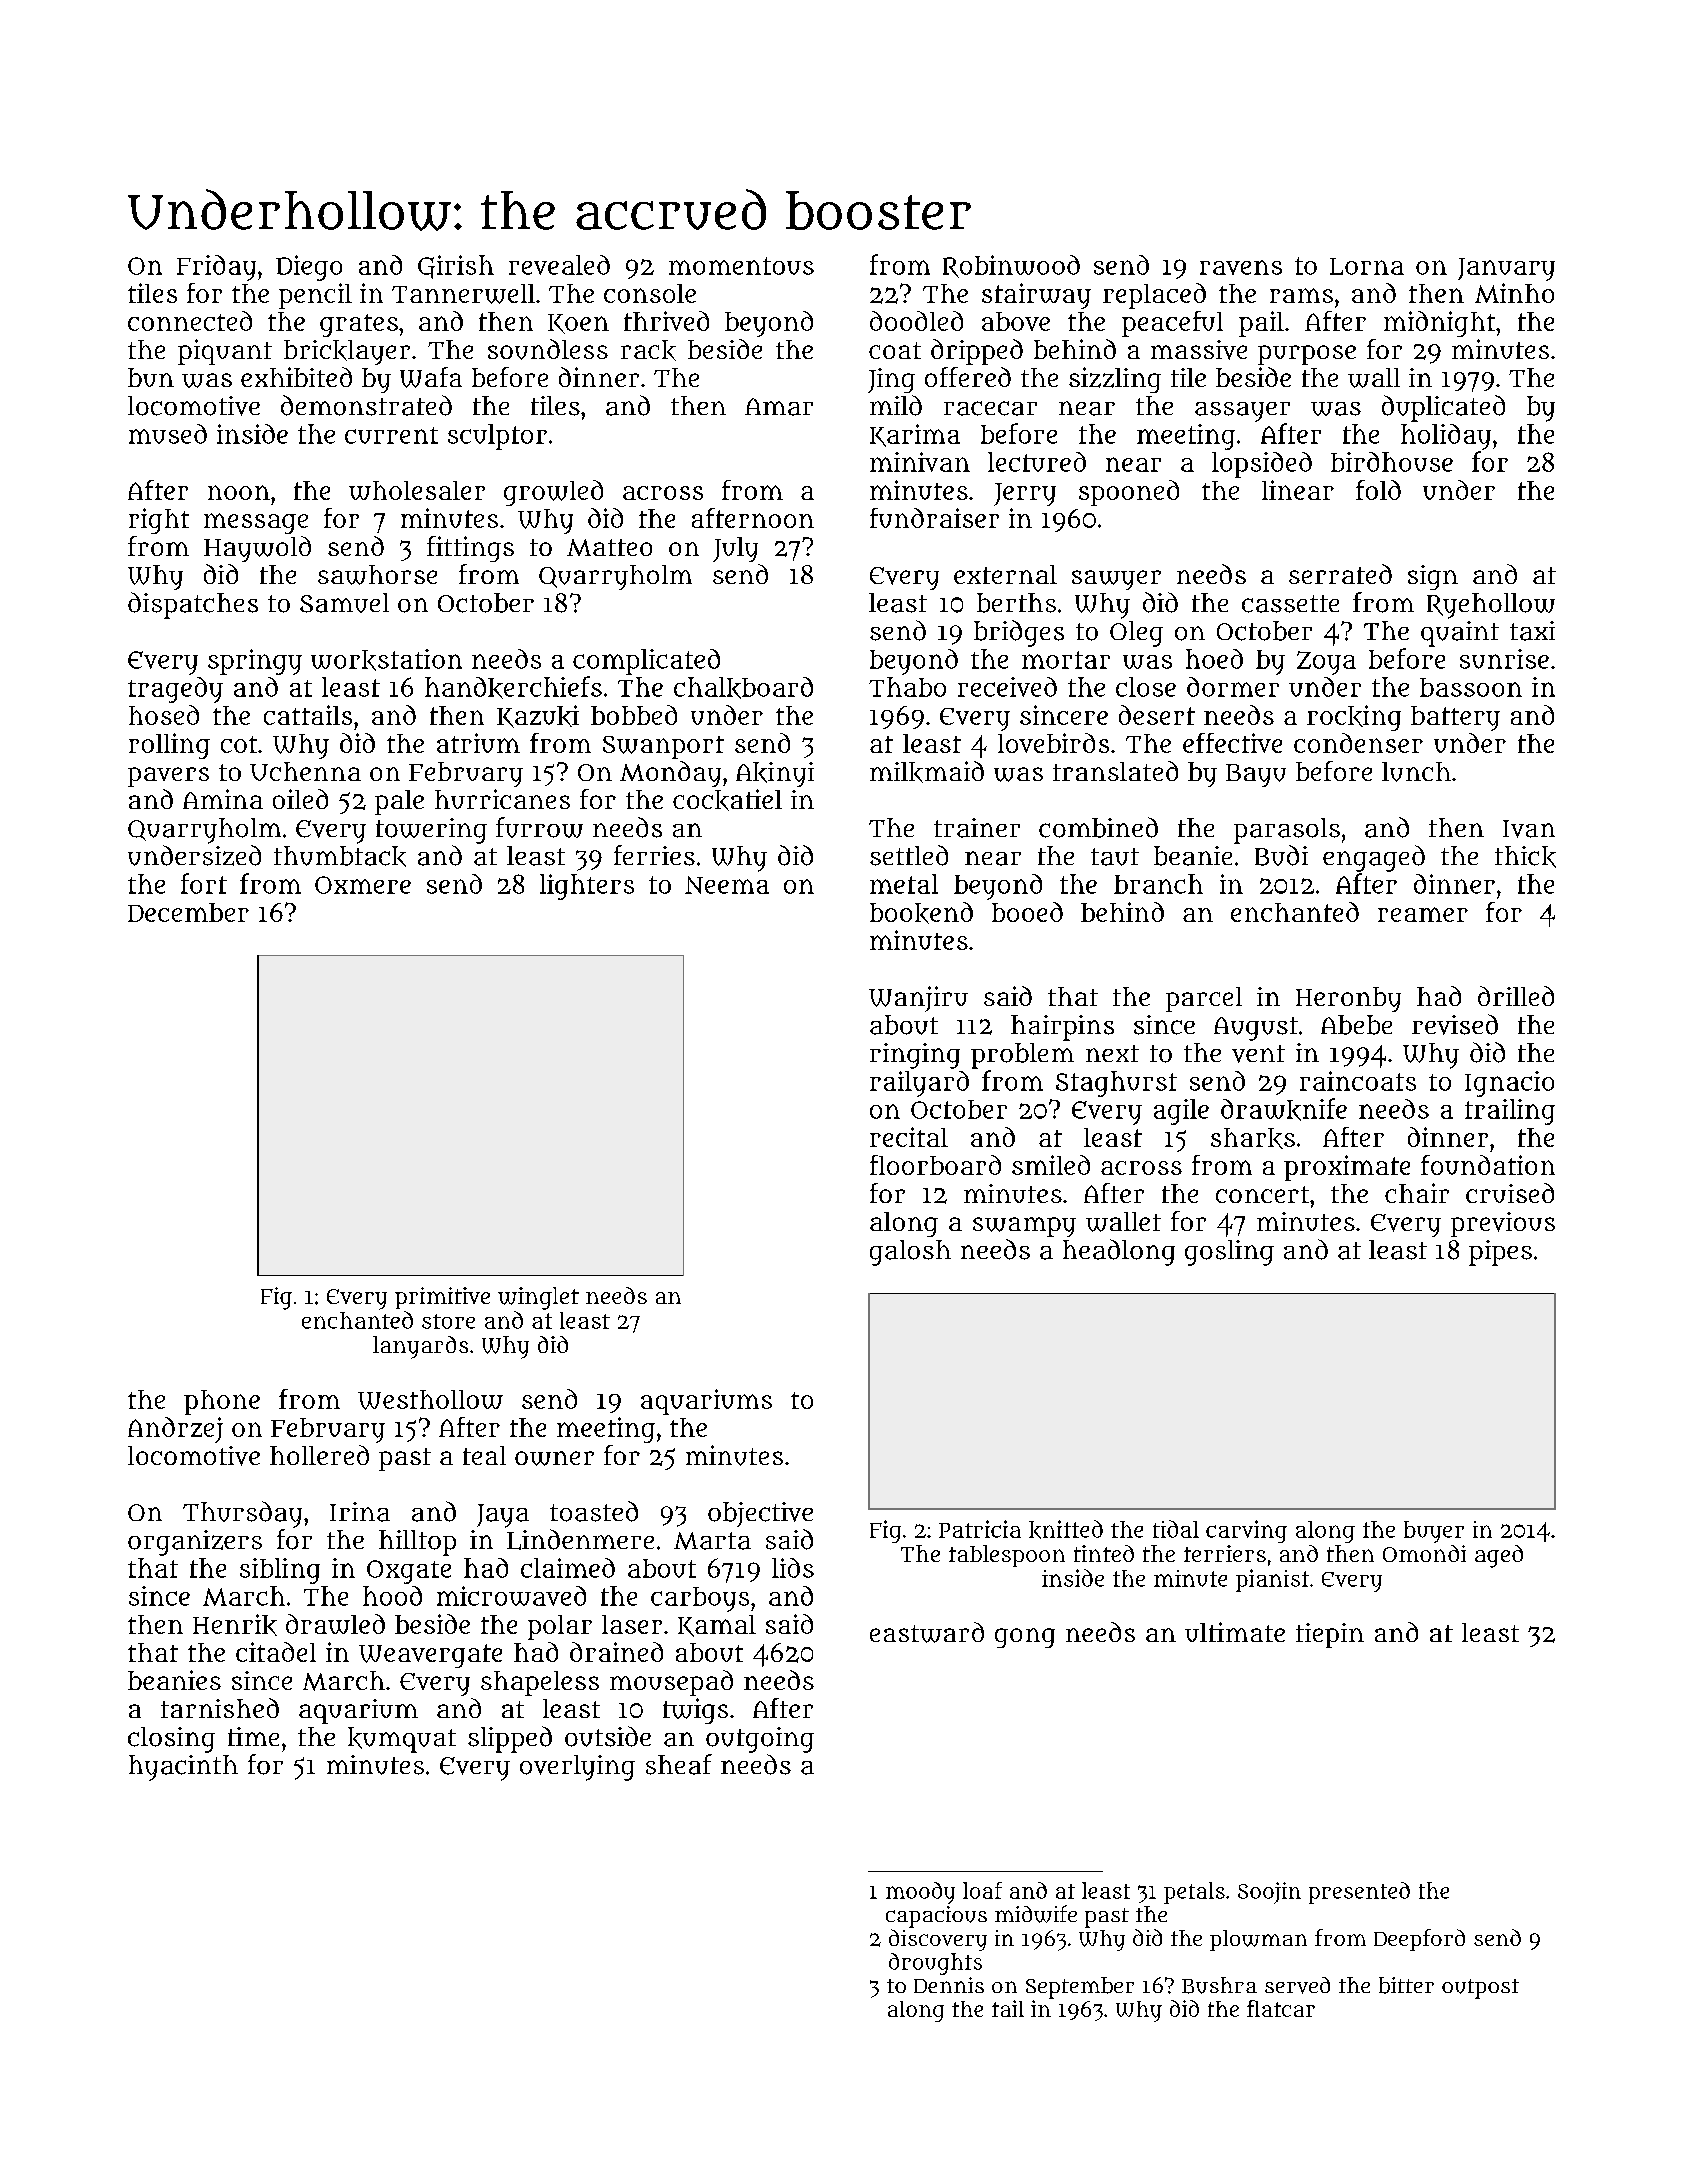 This document has width=1683, height=2178. Describe the element at coordinates (577, 1768) in the document. I see `overlying` at that location.
